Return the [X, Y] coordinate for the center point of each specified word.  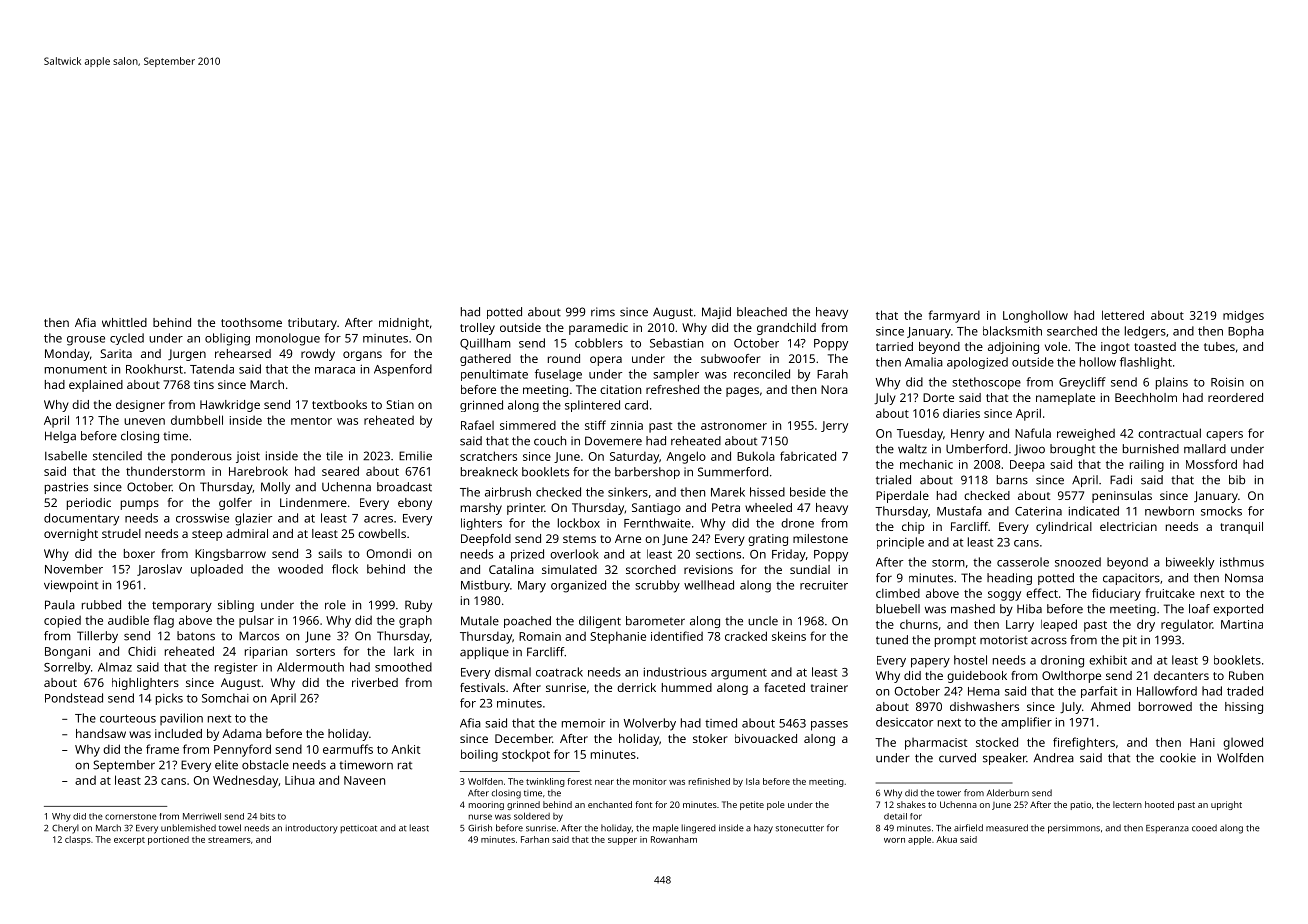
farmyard [954, 316]
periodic [89, 504]
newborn [1169, 511]
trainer [829, 687]
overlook [574, 554]
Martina [1242, 624]
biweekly [1190, 563]
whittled [124, 322]
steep [207, 535]
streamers [229, 840]
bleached [762, 312]
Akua [946, 839]
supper [622, 841]
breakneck [489, 472]
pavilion [181, 719]
